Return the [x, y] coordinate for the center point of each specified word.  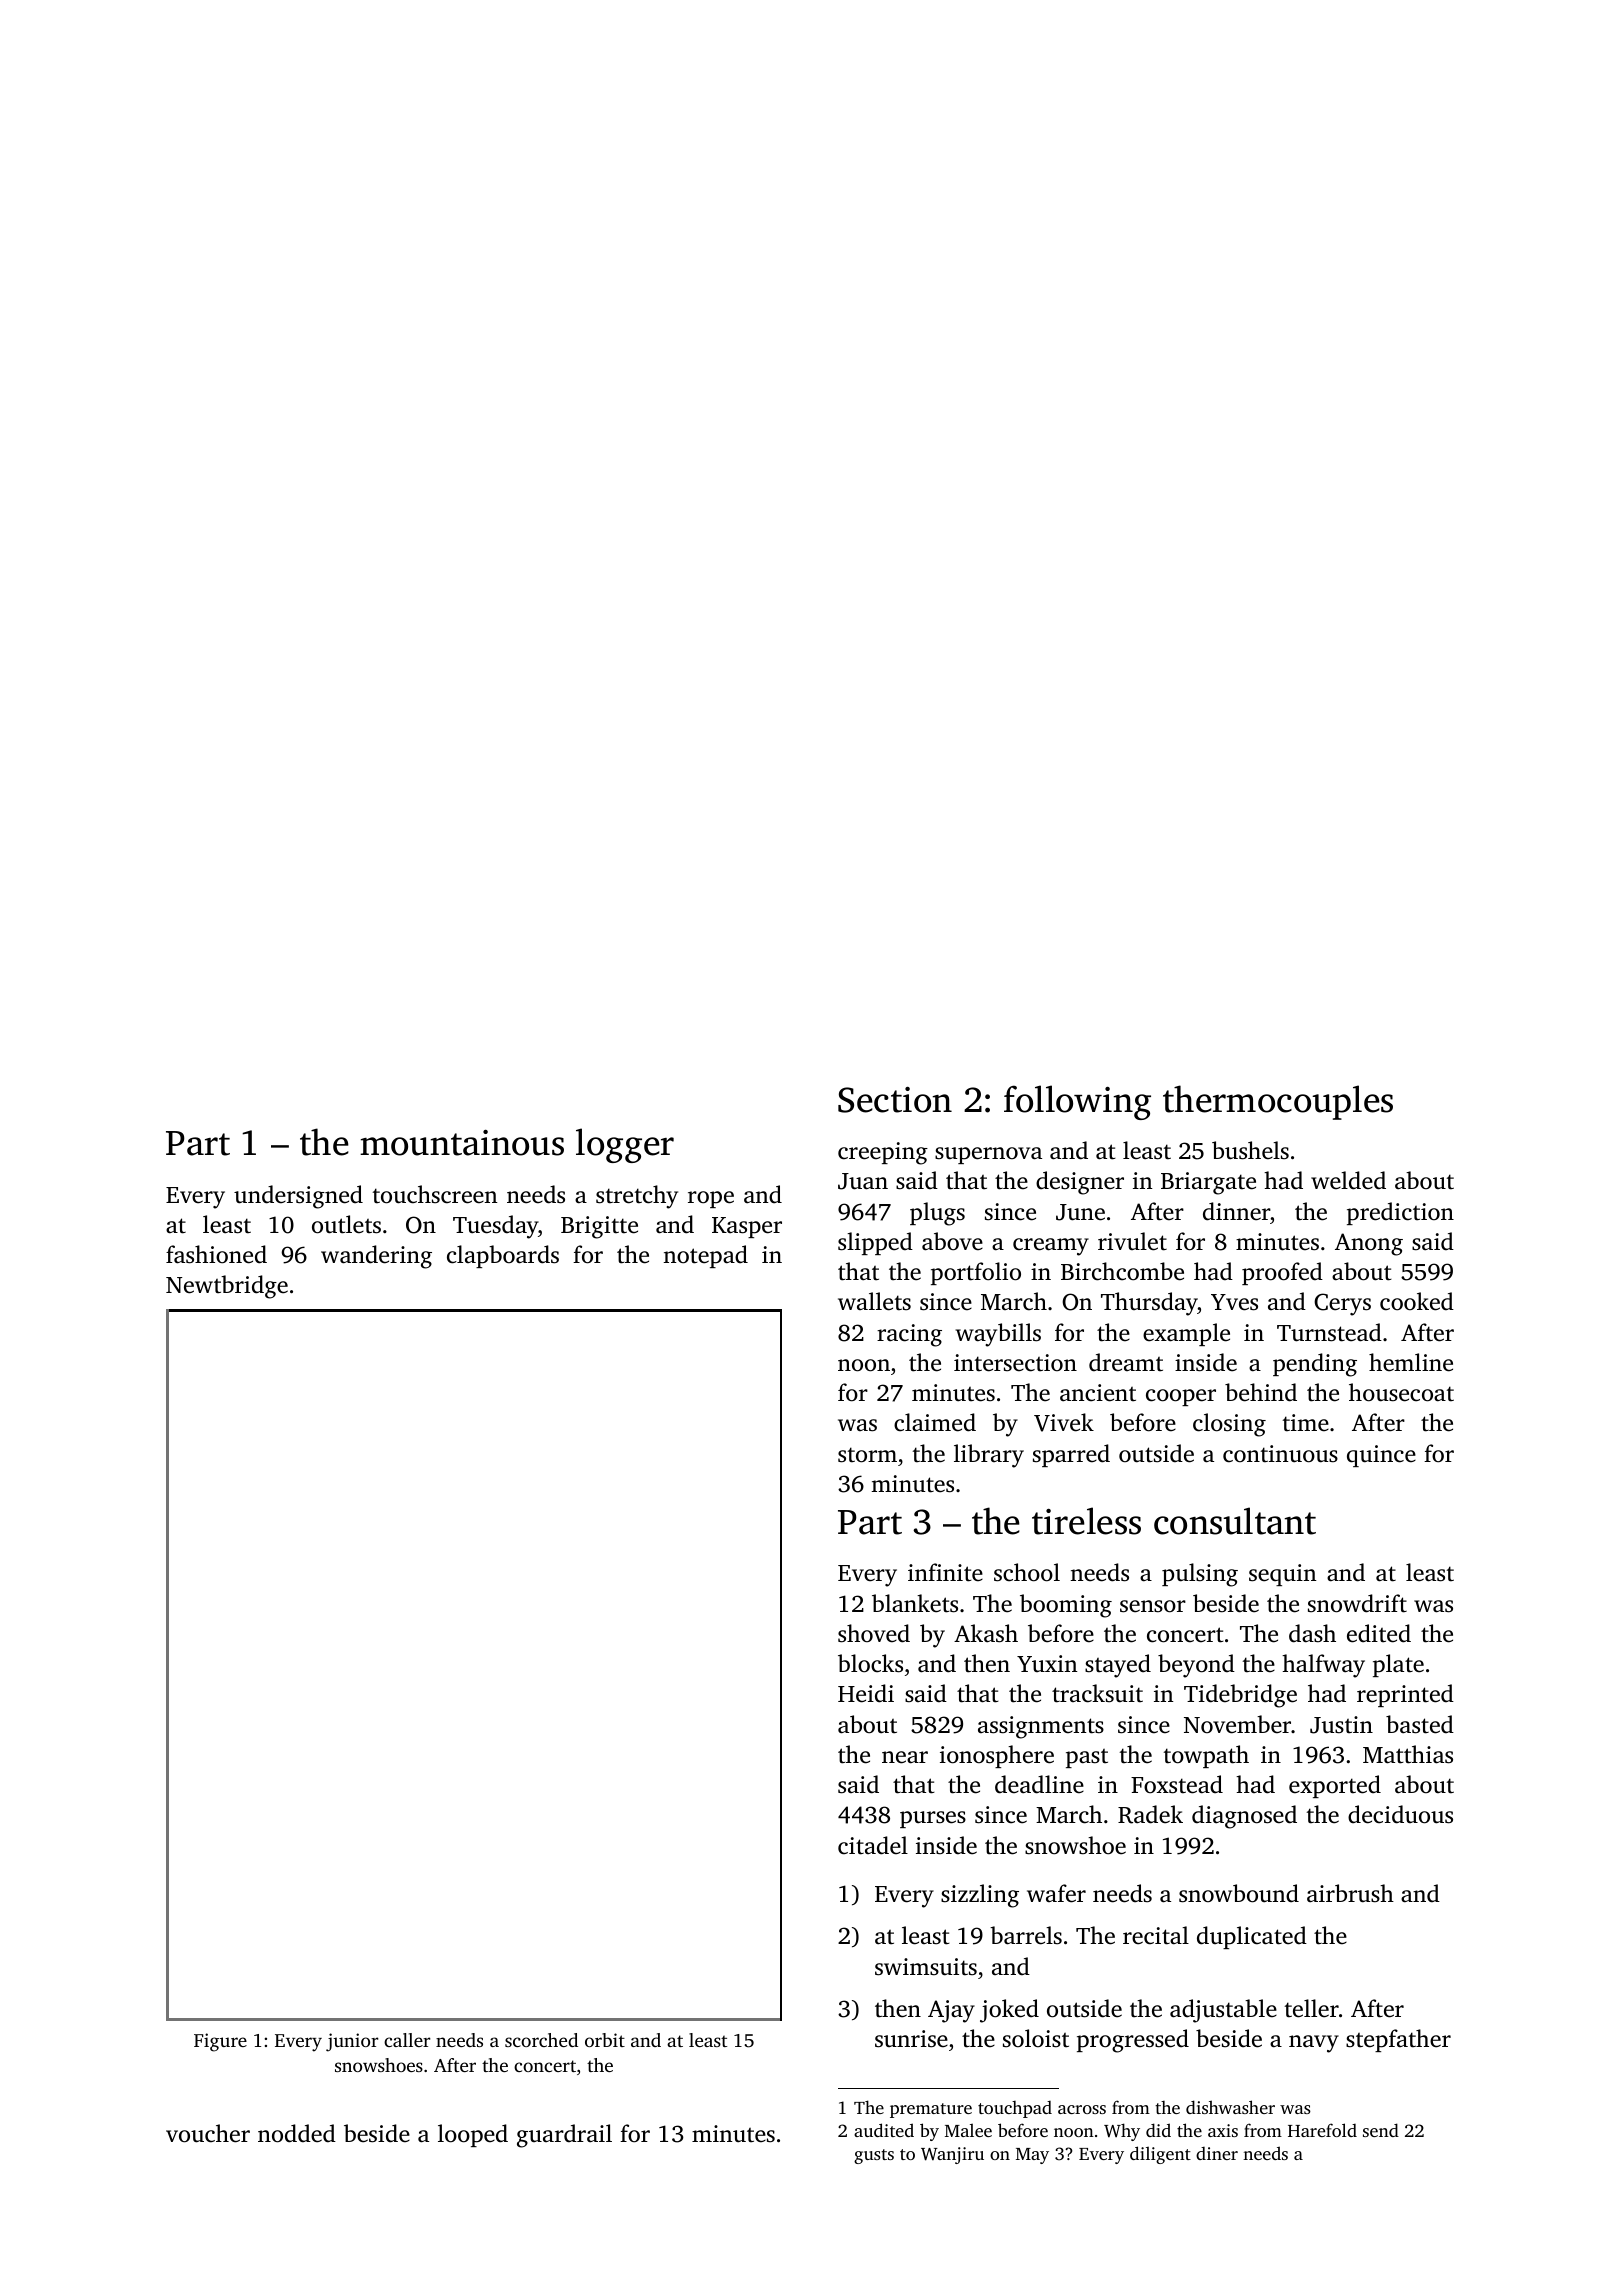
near [905, 1757]
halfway [1323, 1666]
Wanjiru [952, 2155]
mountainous [462, 1143]
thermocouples [1278, 1102]
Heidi [866, 1693]
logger [625, 1145]
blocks [870, 1663]
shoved [874, 1633]
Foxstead [1177, 1784]
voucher [208, 2133]
